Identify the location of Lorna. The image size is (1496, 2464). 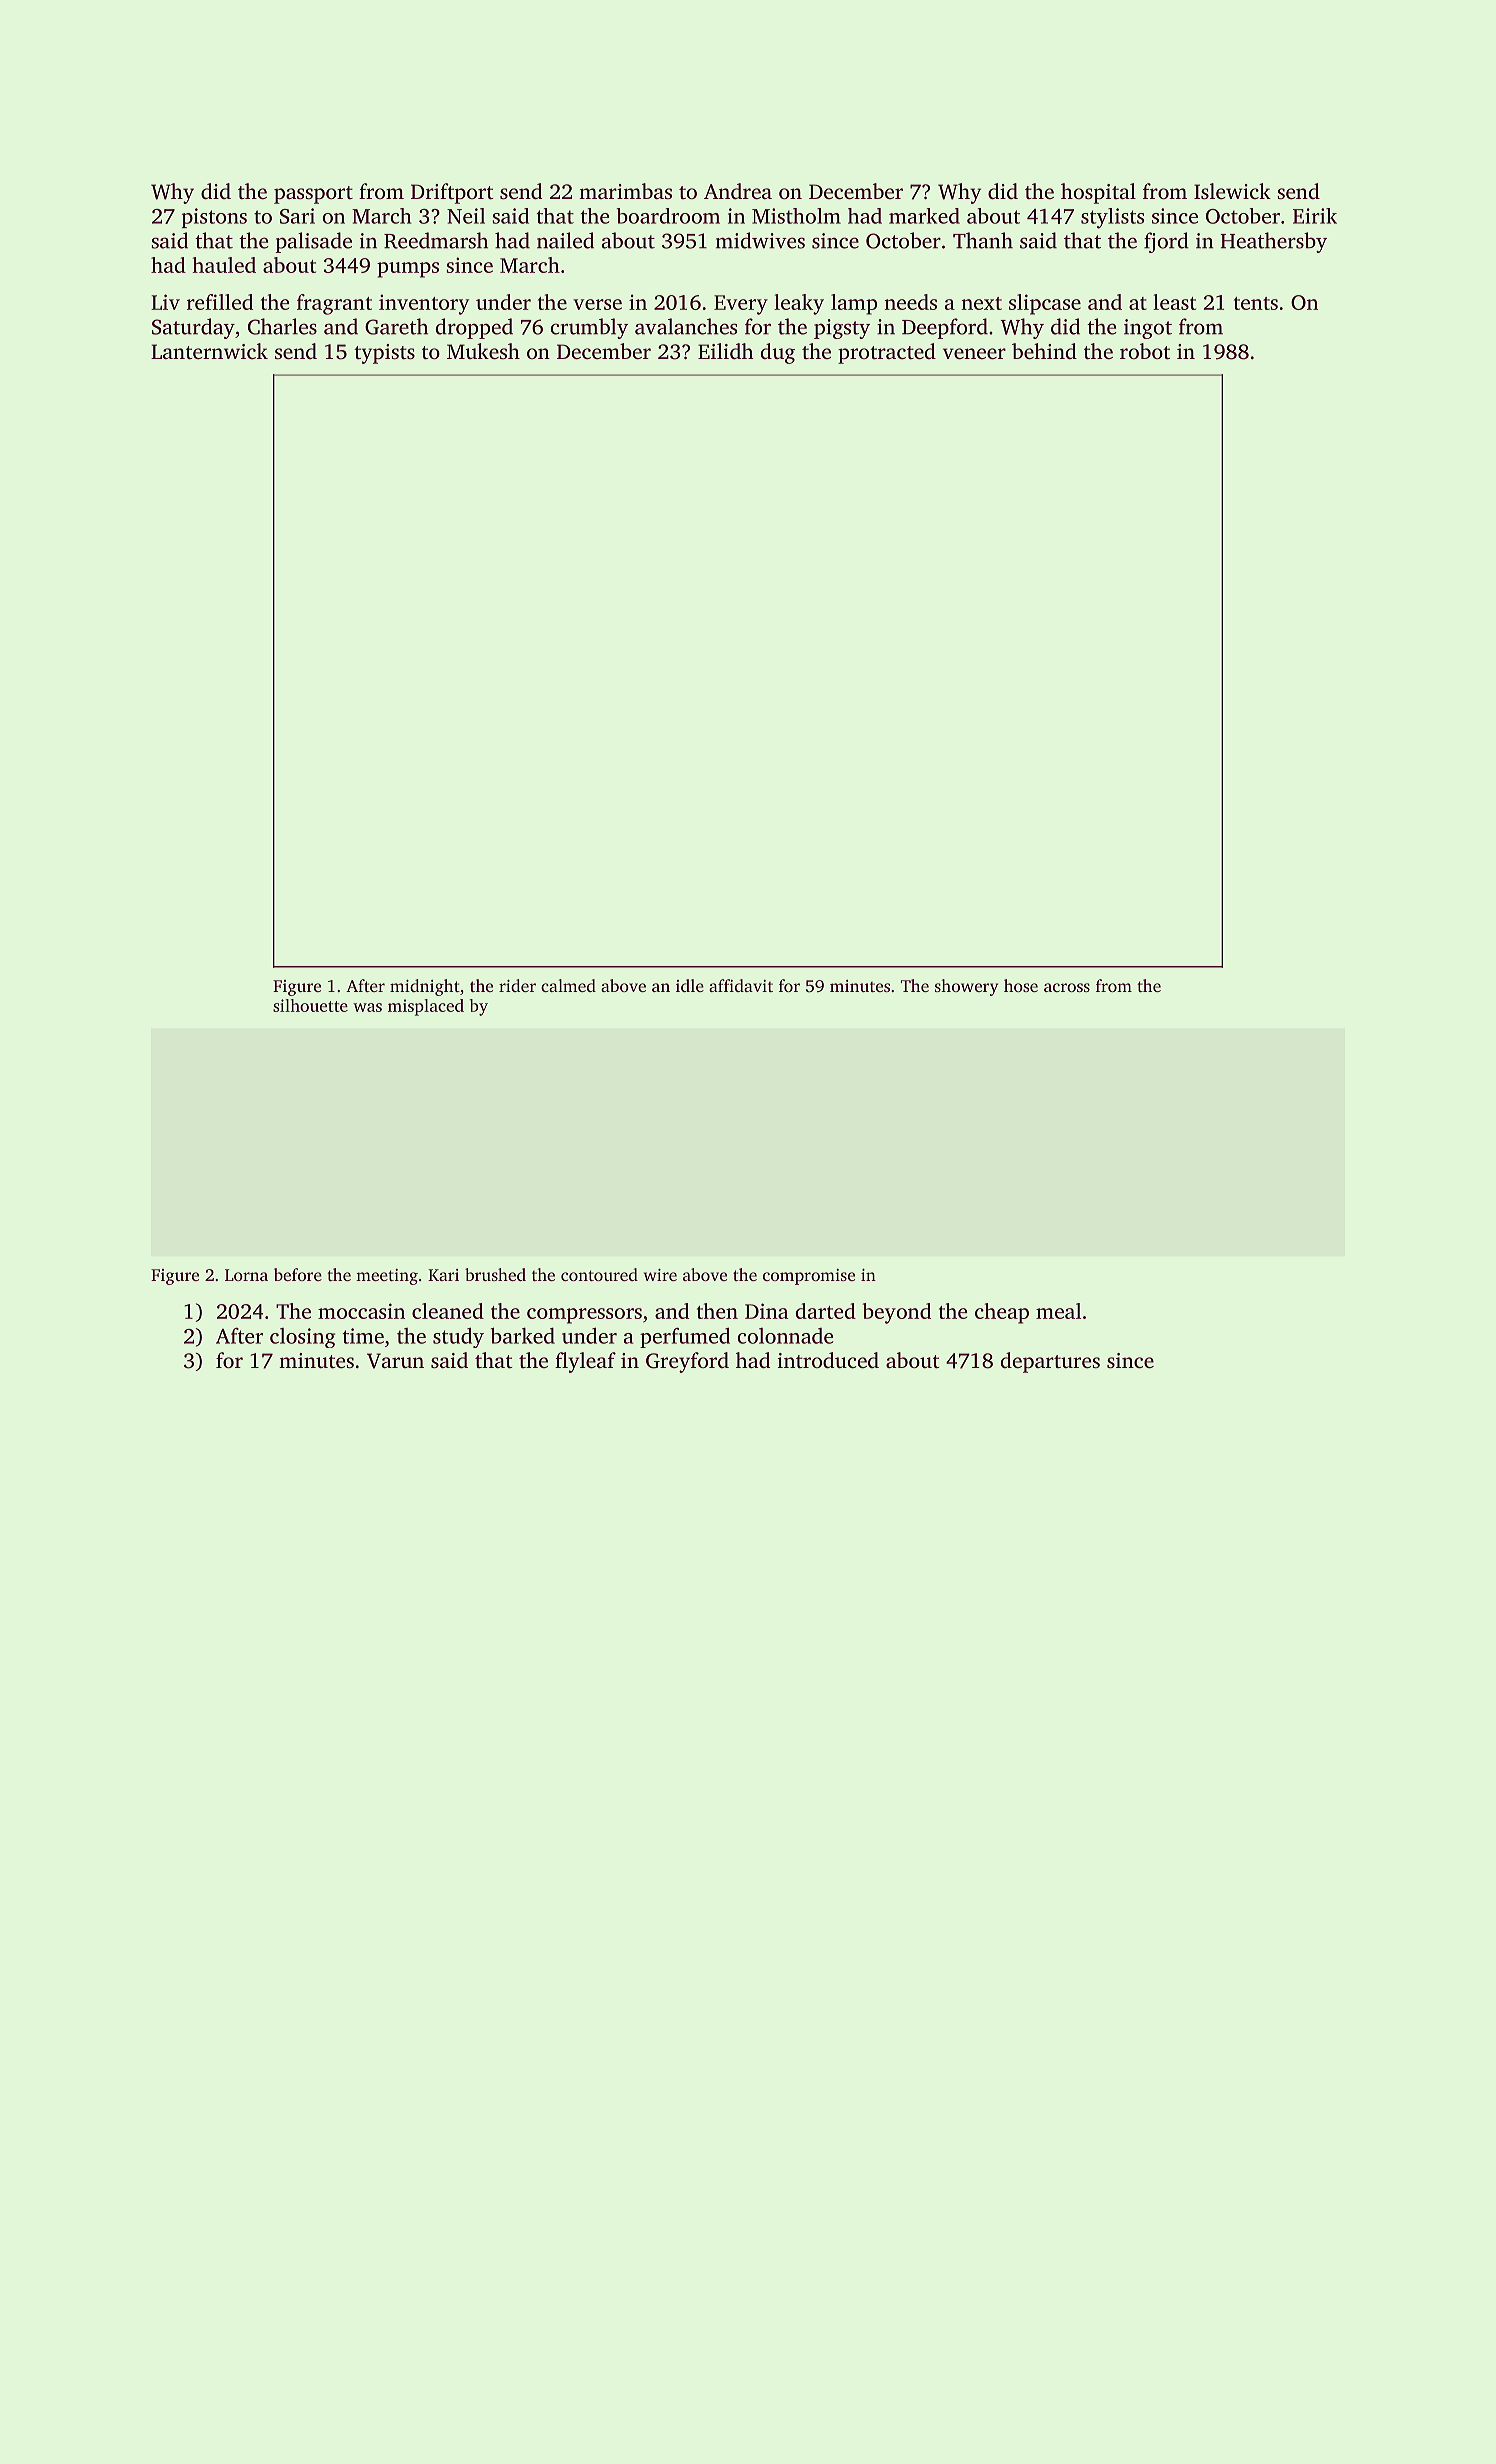
(246, 1275).
